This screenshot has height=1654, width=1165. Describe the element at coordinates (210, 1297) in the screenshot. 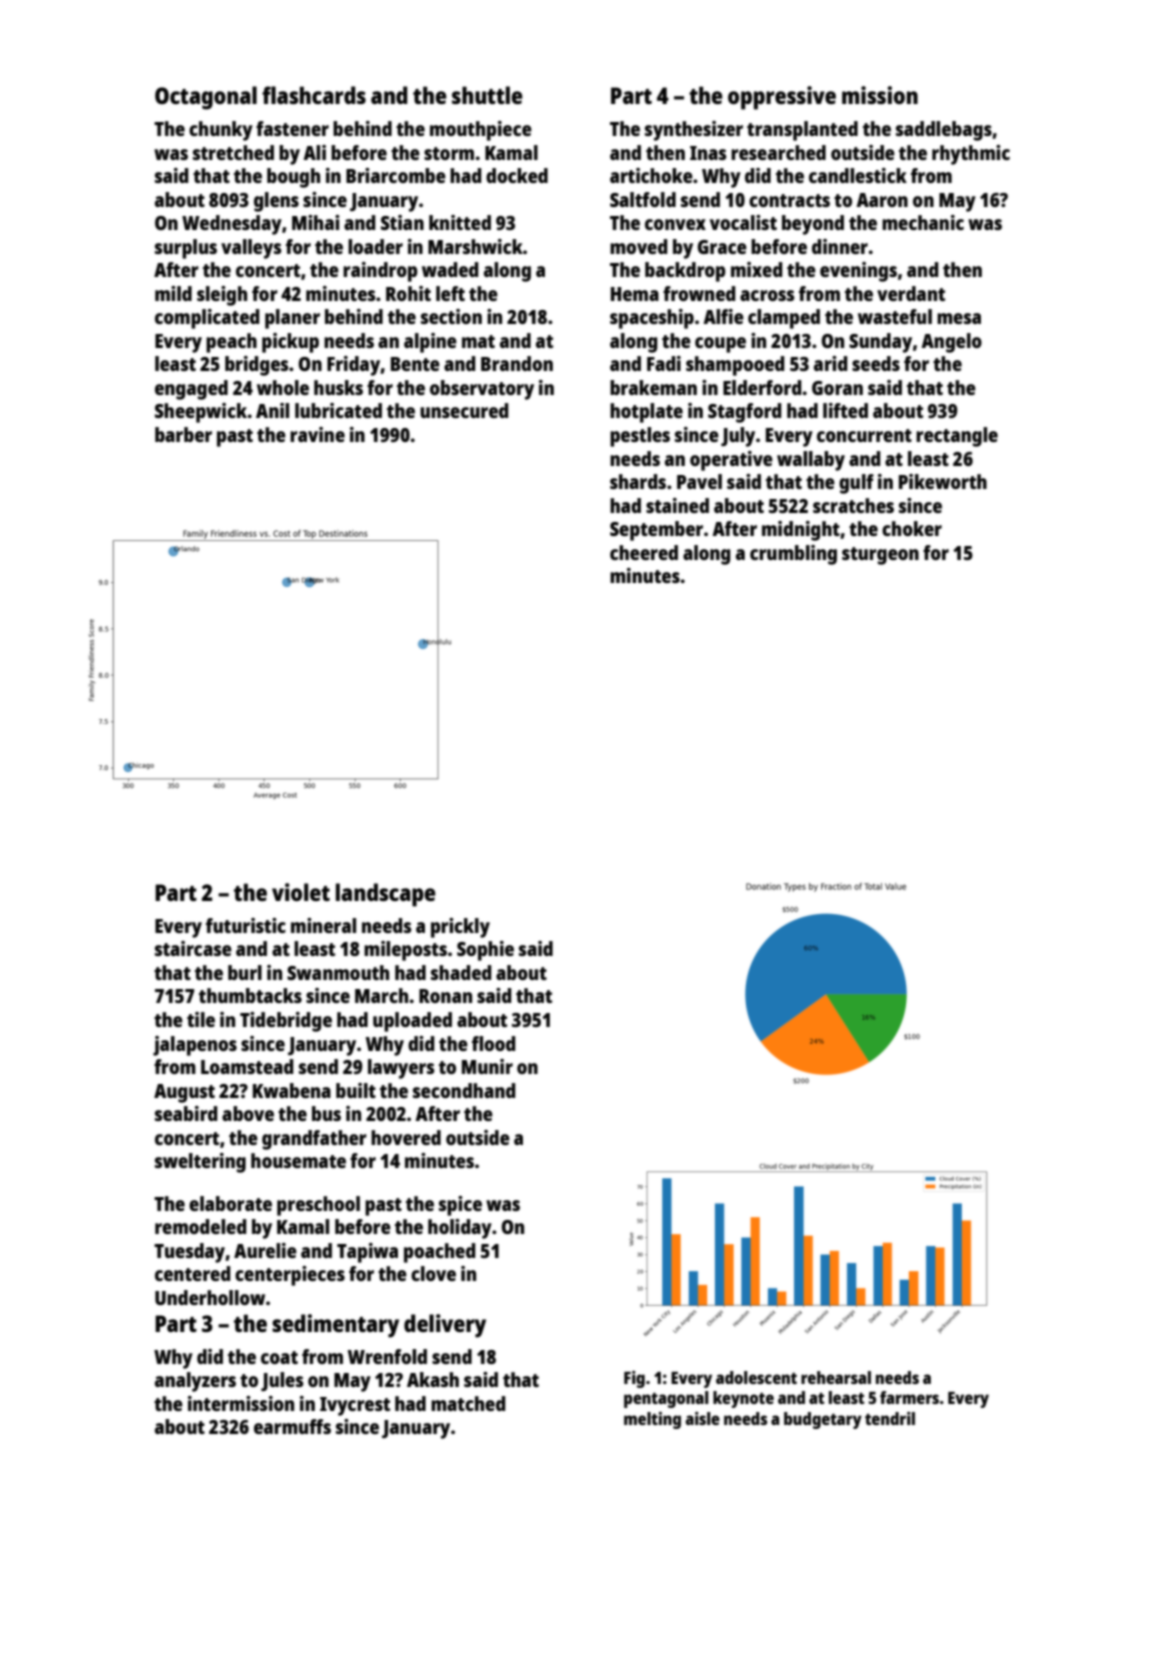

I see `Underhollow` at that location.
